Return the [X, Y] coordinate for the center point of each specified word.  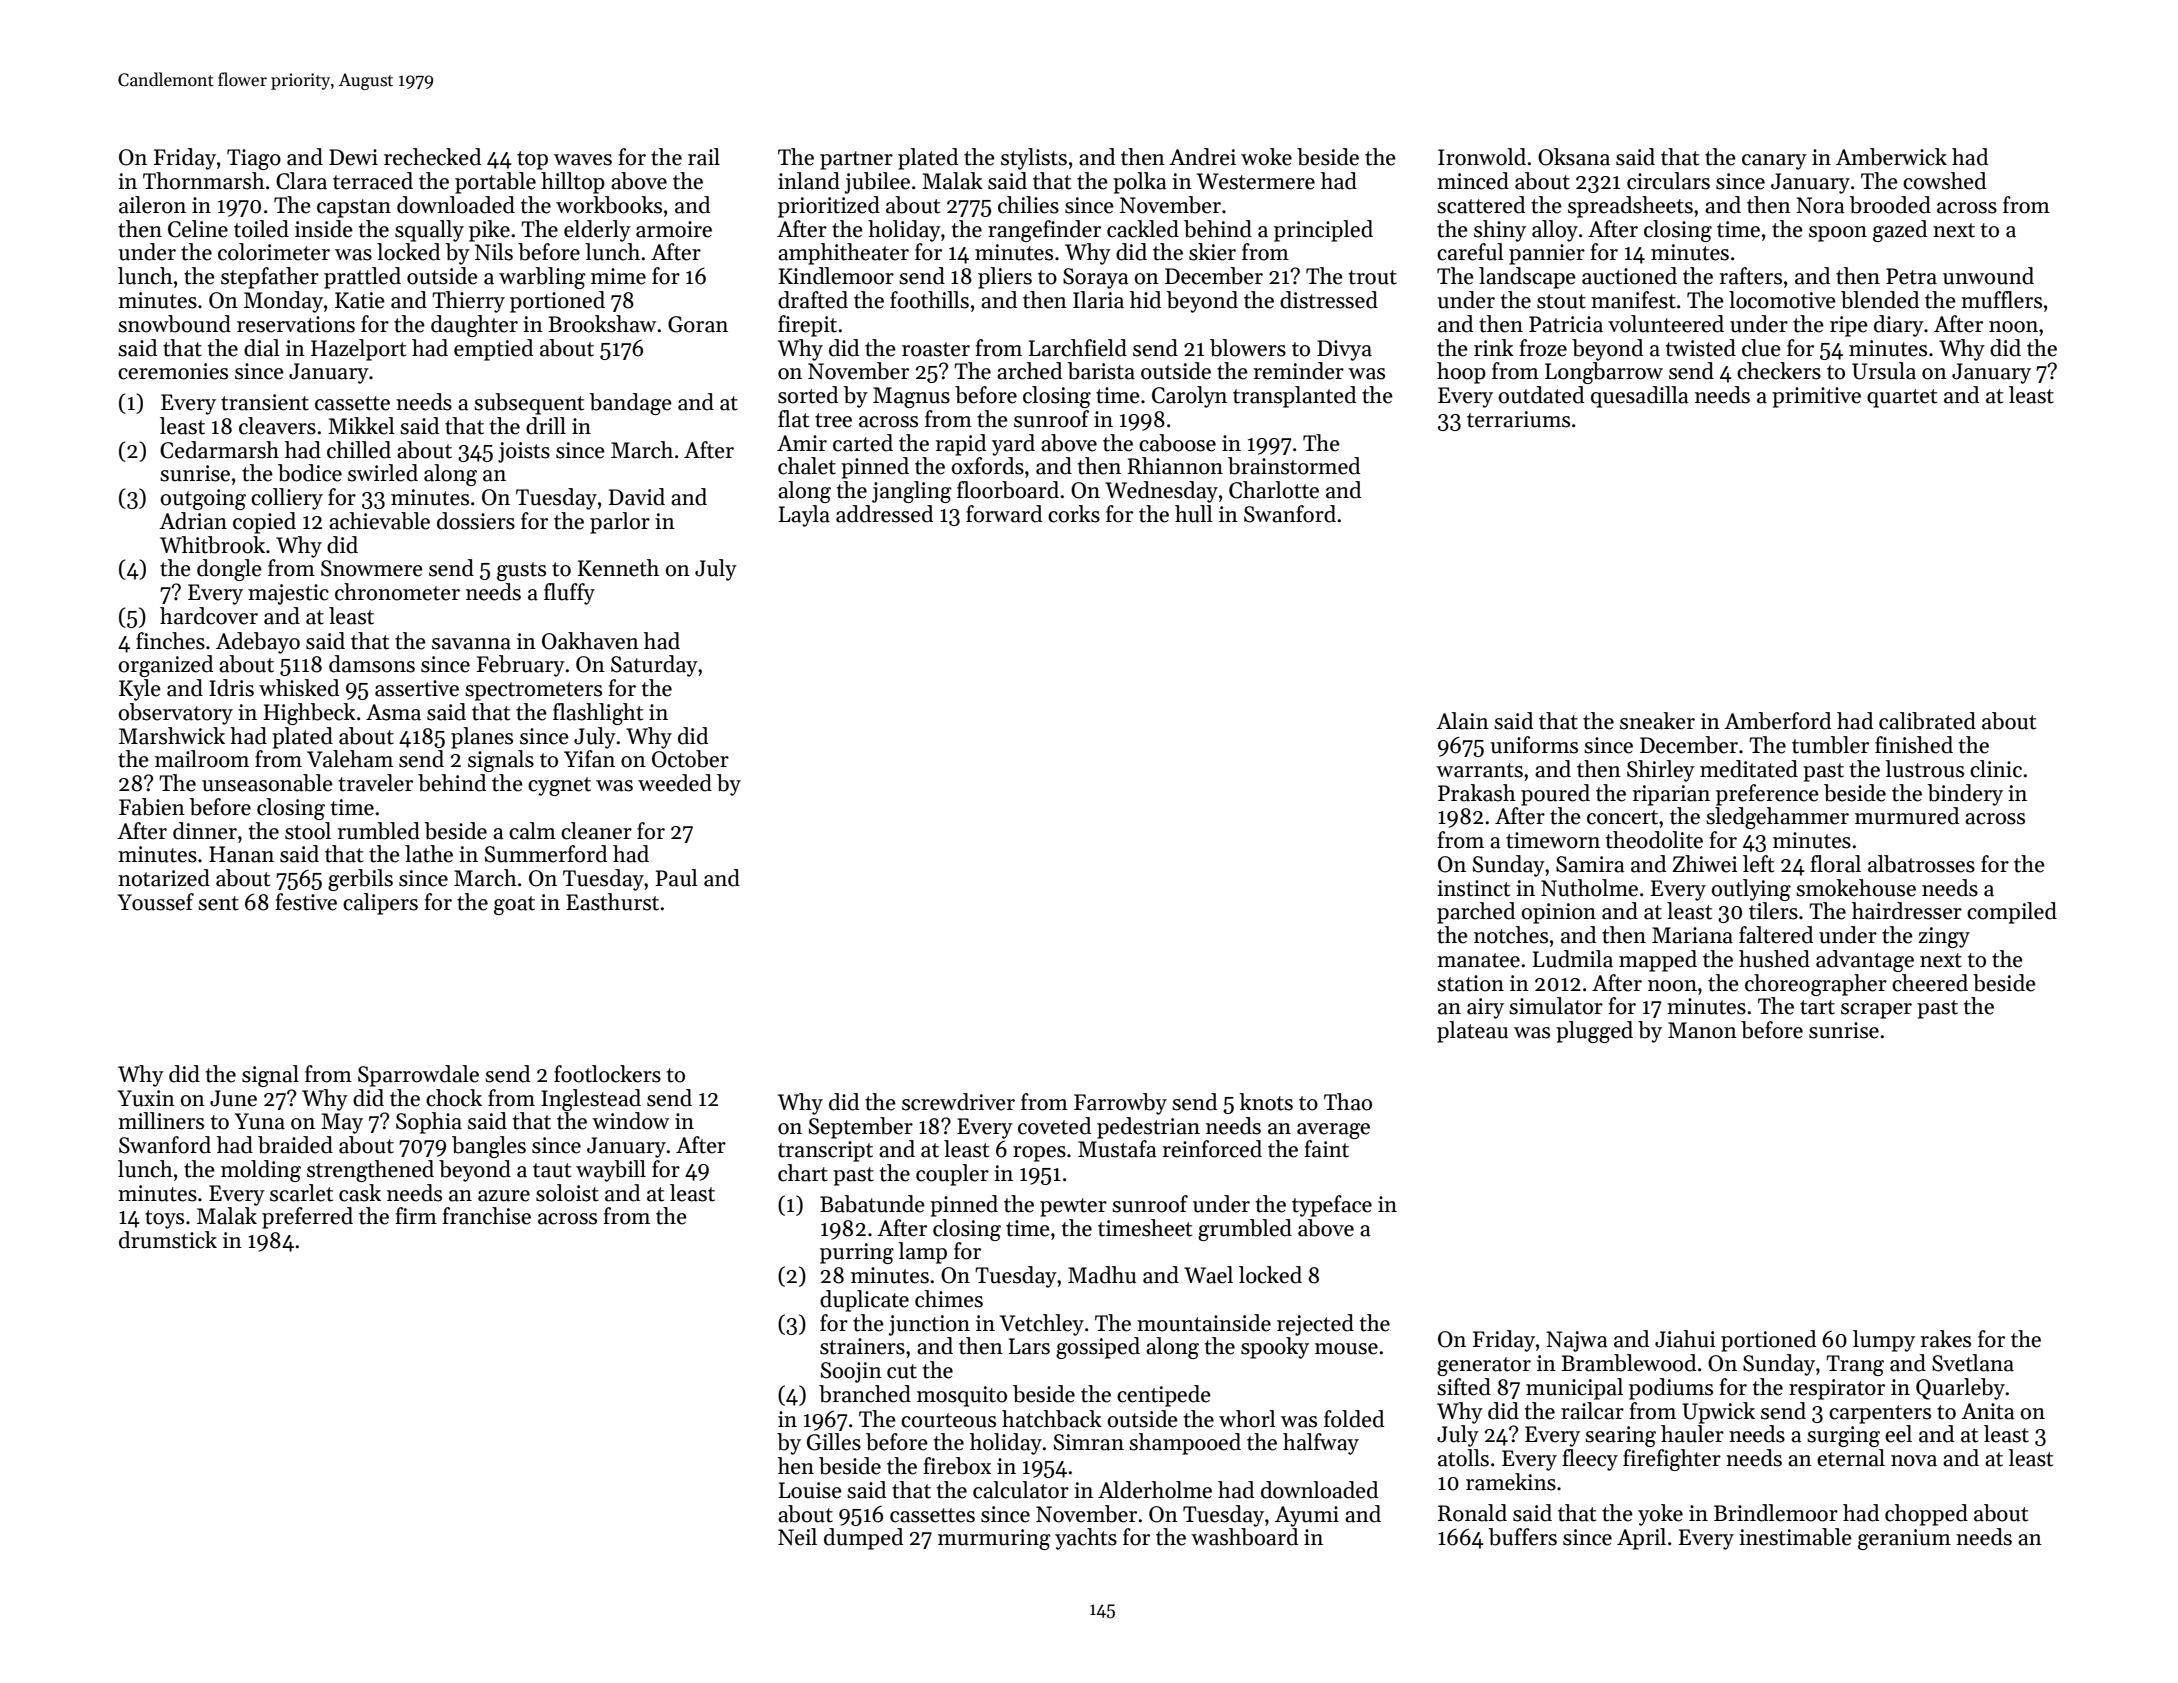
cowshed [1944, 181]
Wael [1208, 1275]
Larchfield [1078, 348]
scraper [1876, 1011]
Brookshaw [602, 324]
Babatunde [872, 1204]
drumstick [168, 1240]
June [233, 1098]
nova [1914, 1461]
